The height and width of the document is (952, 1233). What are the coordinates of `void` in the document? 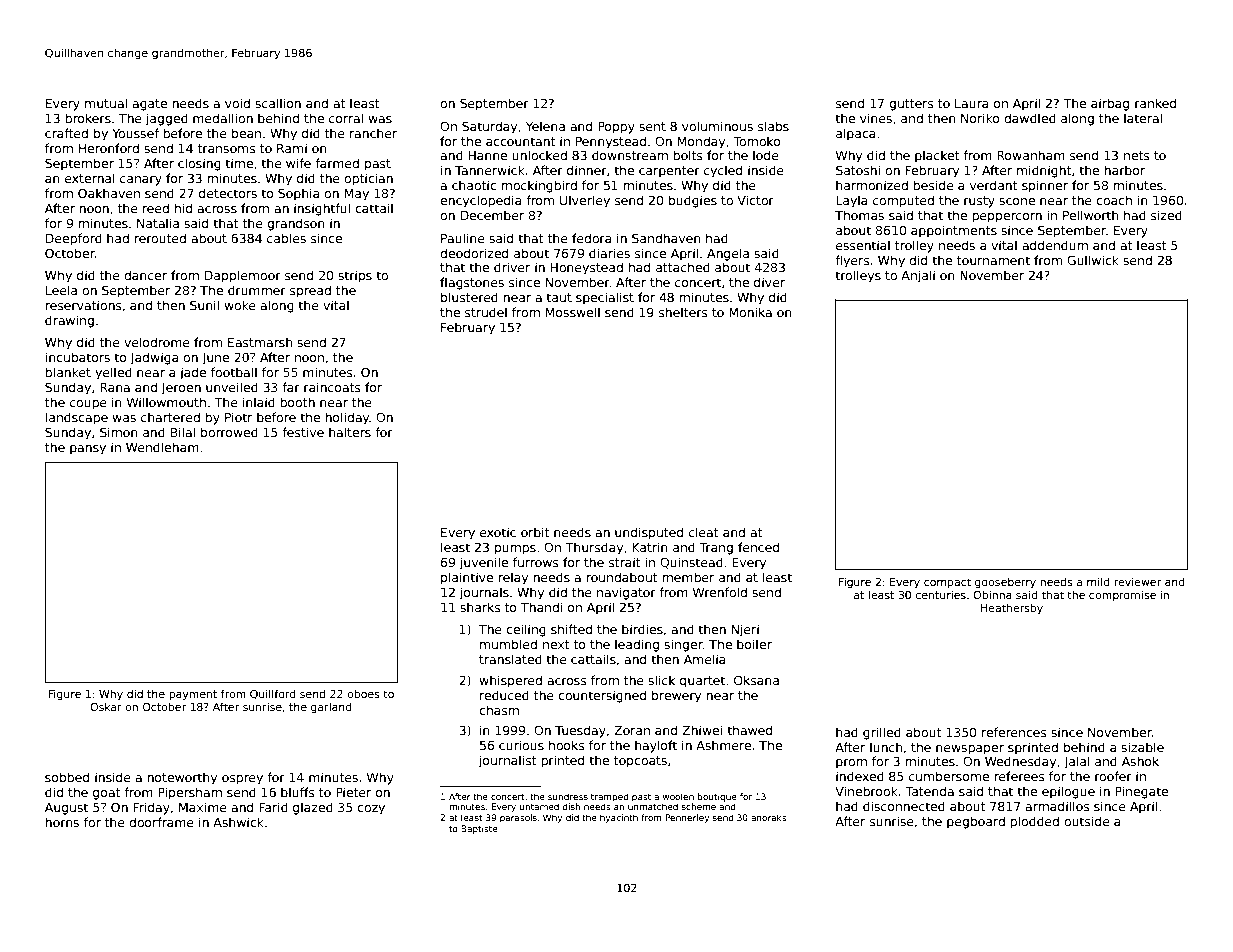 It's located at (237, 103).
